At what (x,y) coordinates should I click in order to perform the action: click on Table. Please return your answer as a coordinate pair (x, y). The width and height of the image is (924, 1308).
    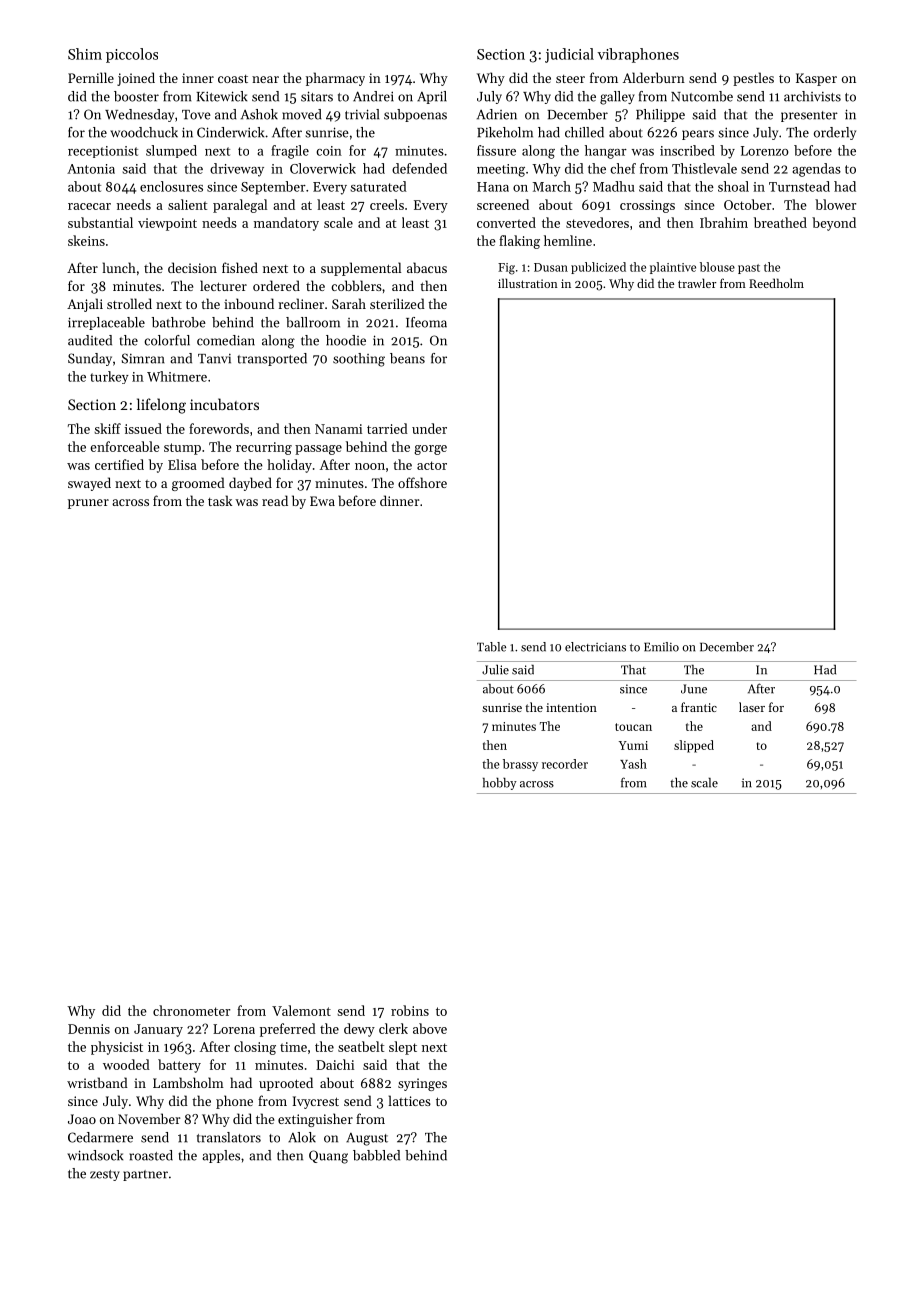
    Looking at the image, I should click on (491, 647).
